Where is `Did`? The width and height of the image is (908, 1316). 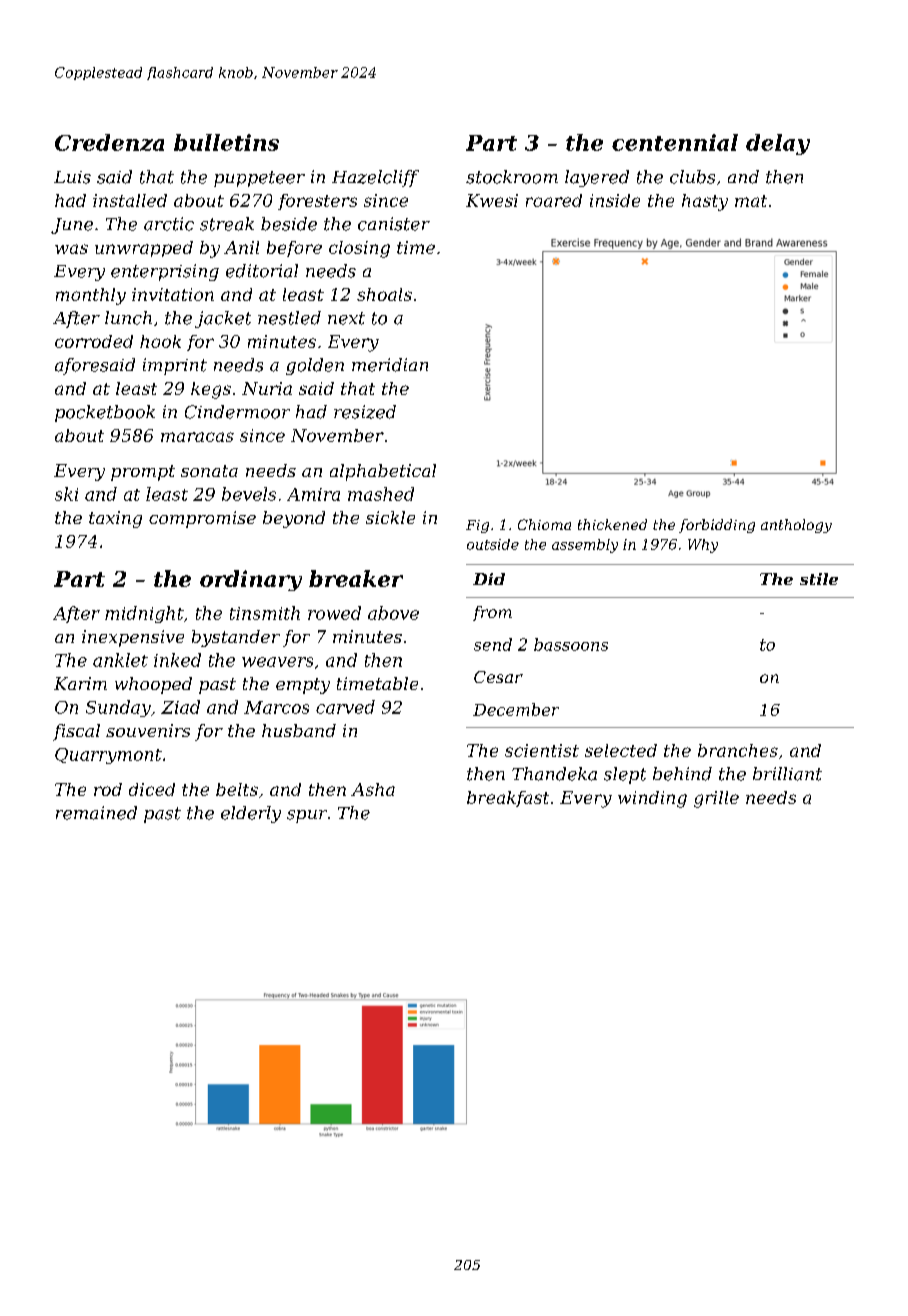
Did is located at coordinates (489, 579).
